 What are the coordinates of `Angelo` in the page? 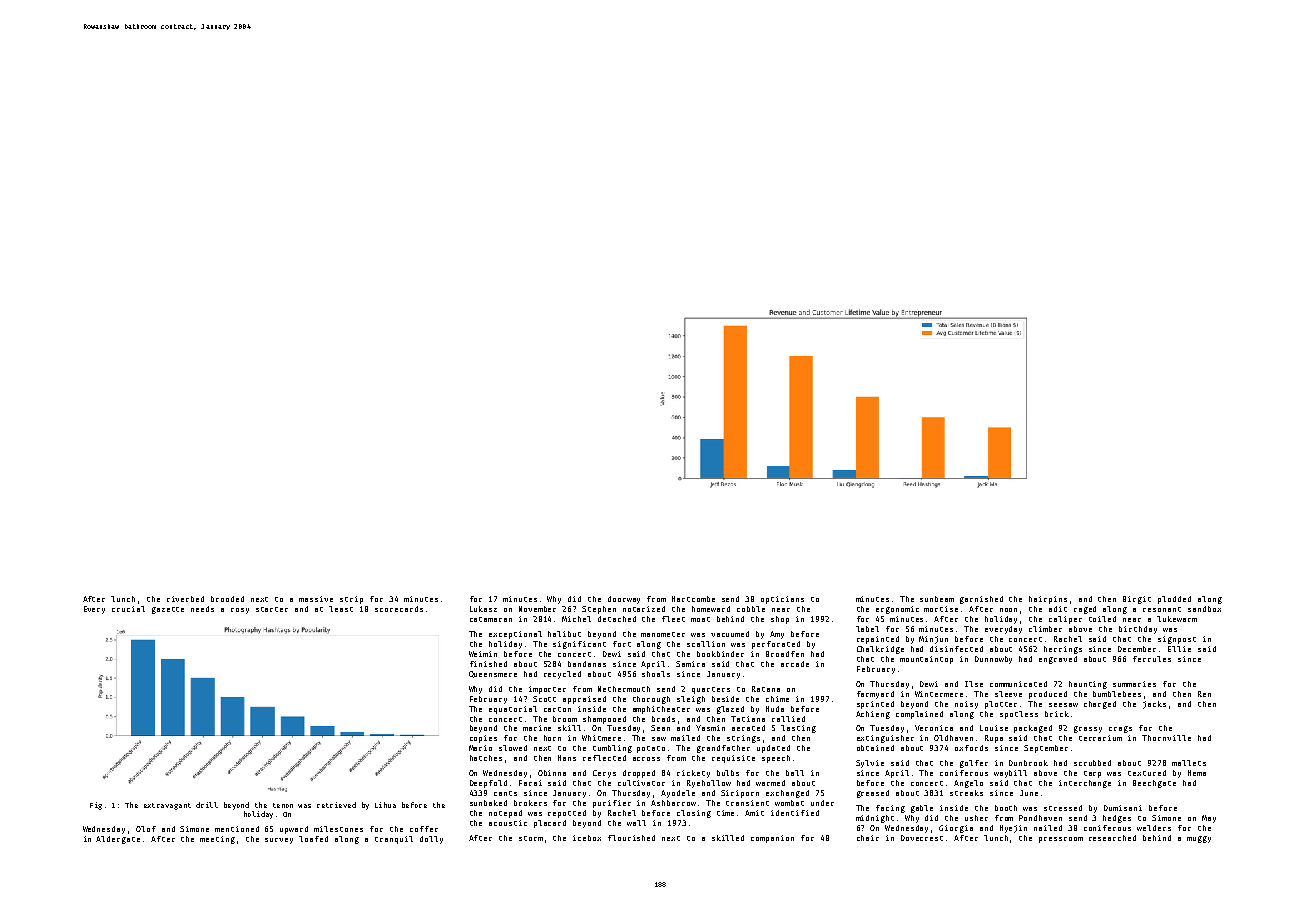 It's located at (968, 784).
